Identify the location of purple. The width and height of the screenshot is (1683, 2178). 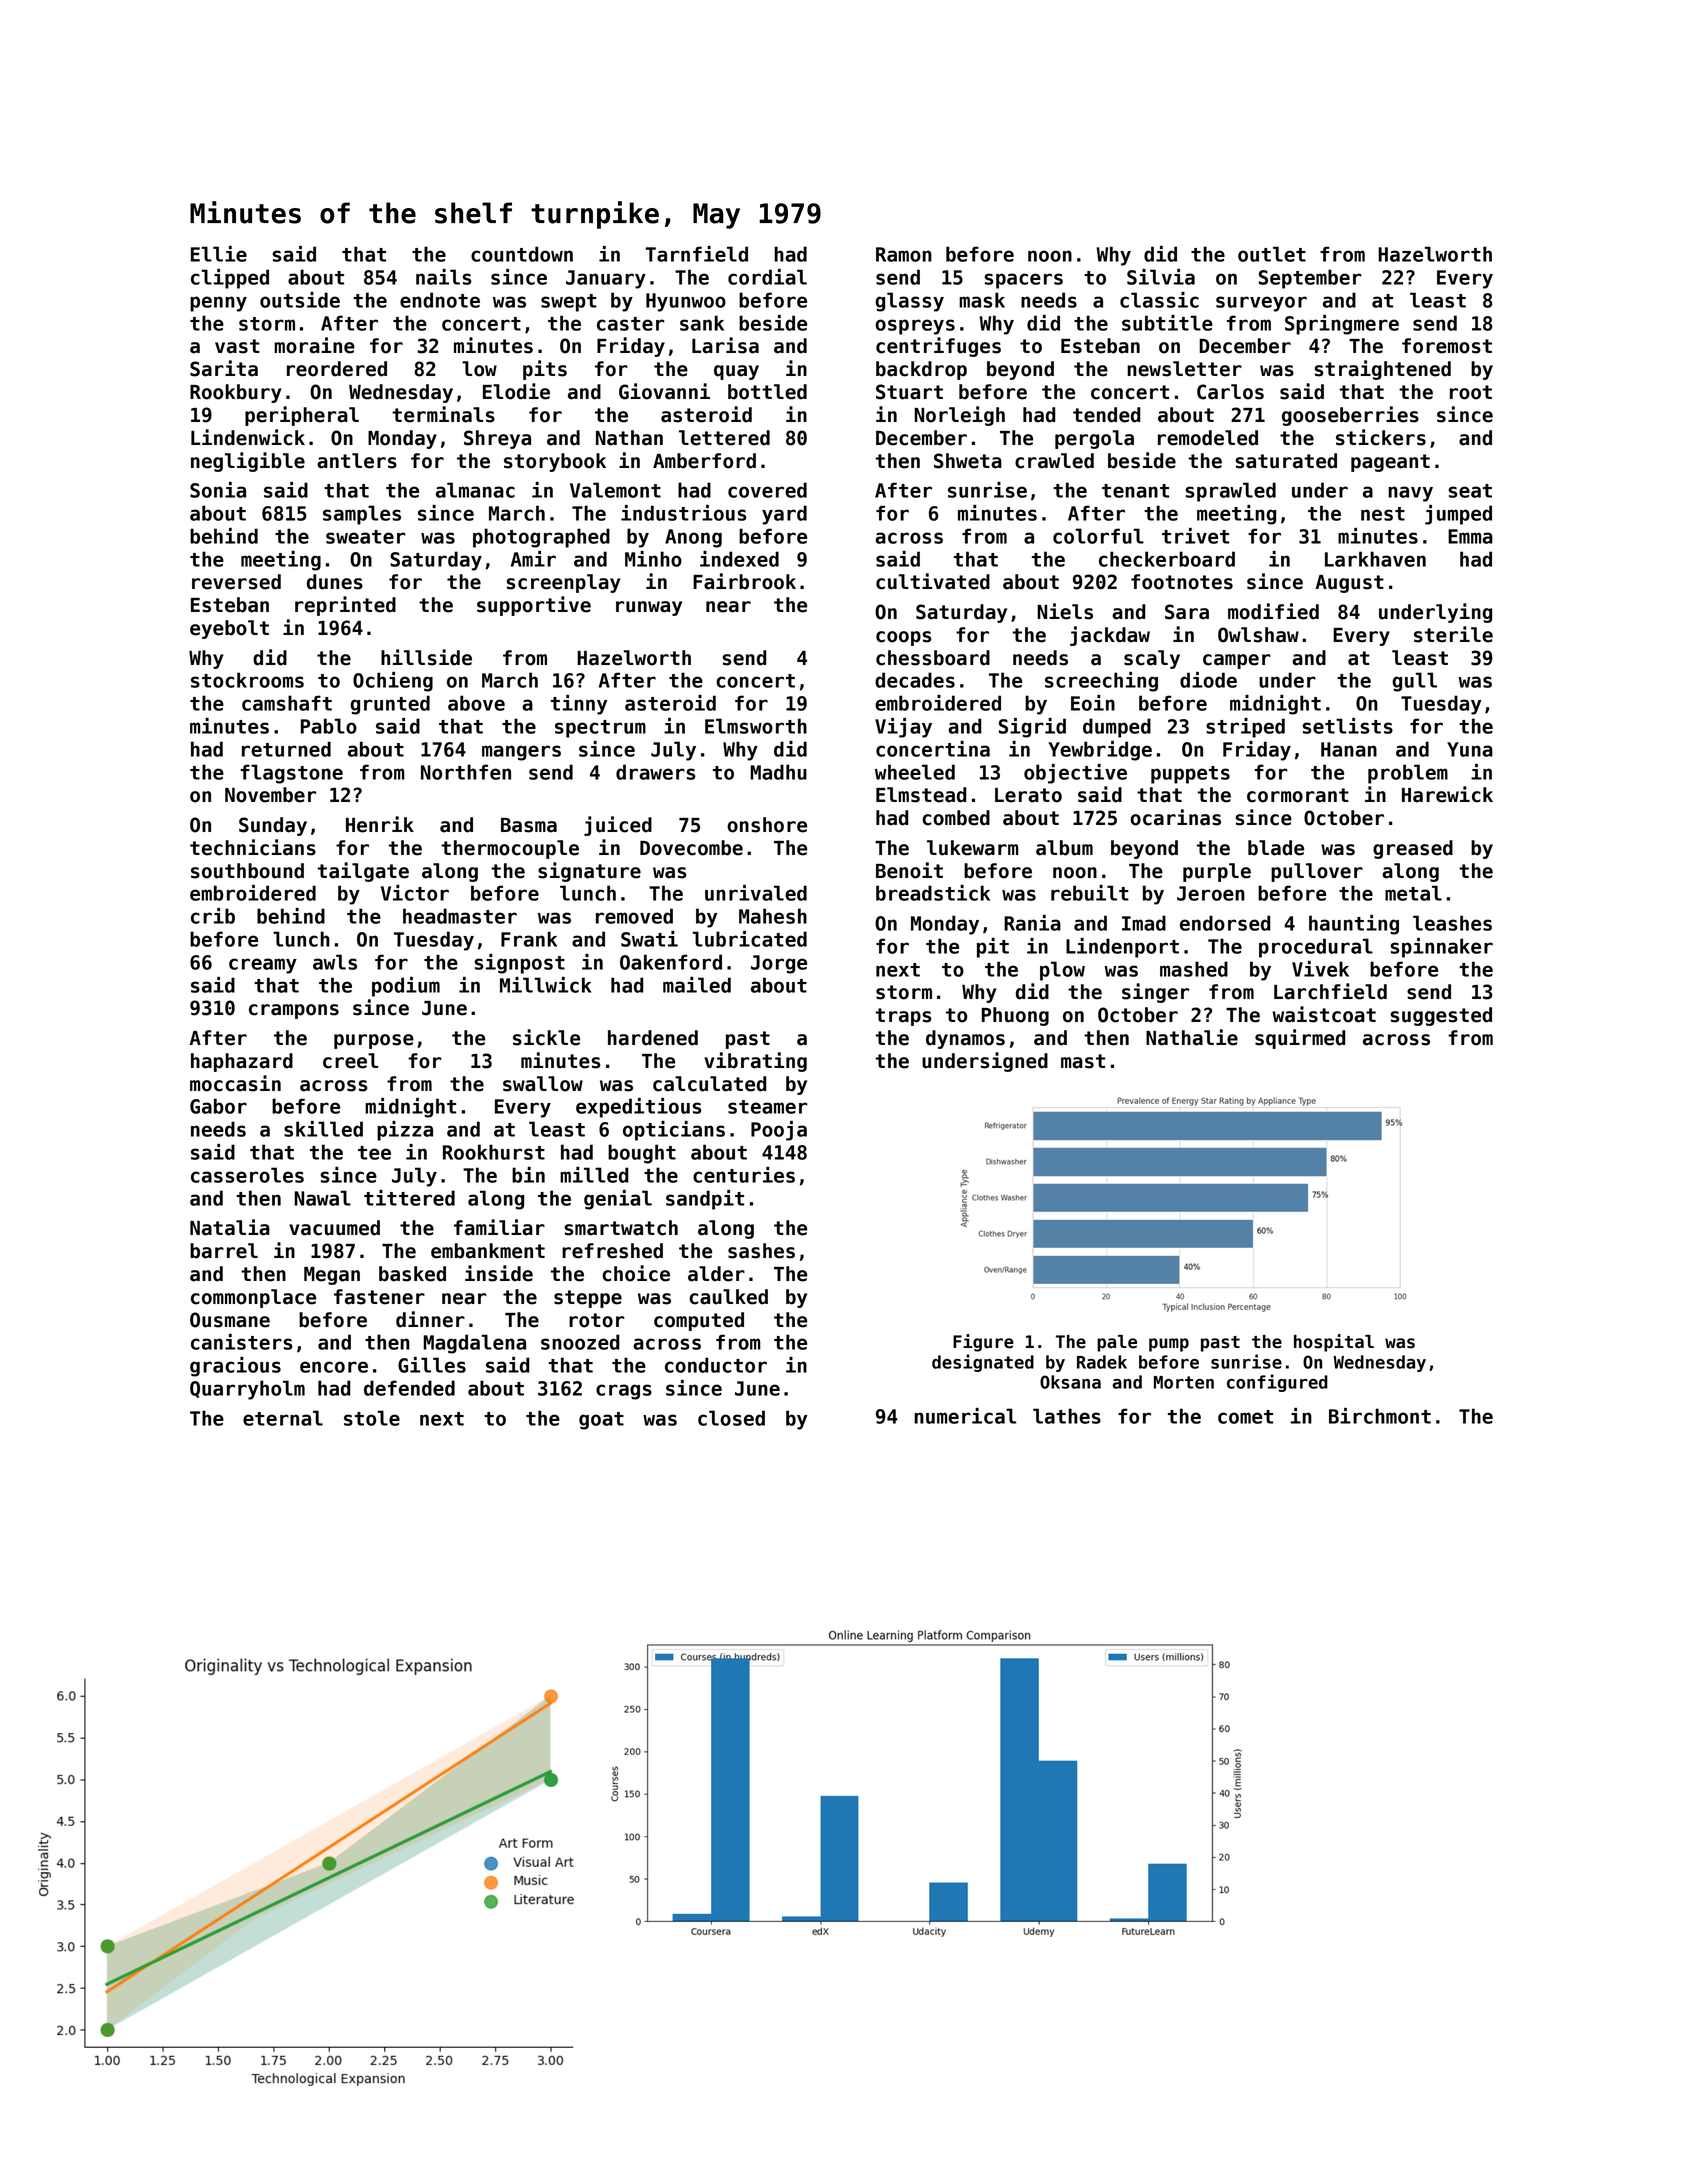
(1217, 872).
